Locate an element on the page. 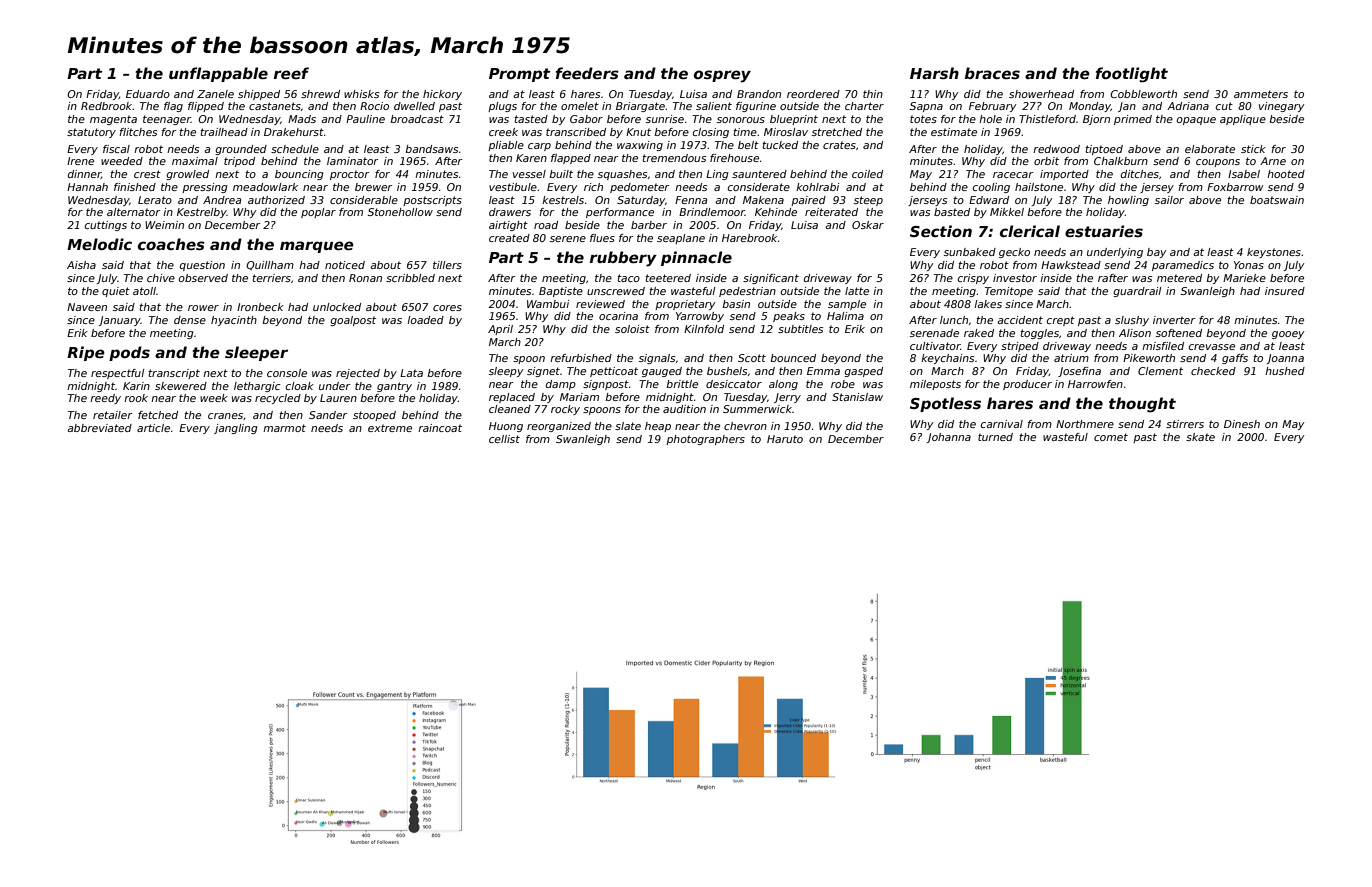  Kilnfold is located at coordinates (704, 329).
